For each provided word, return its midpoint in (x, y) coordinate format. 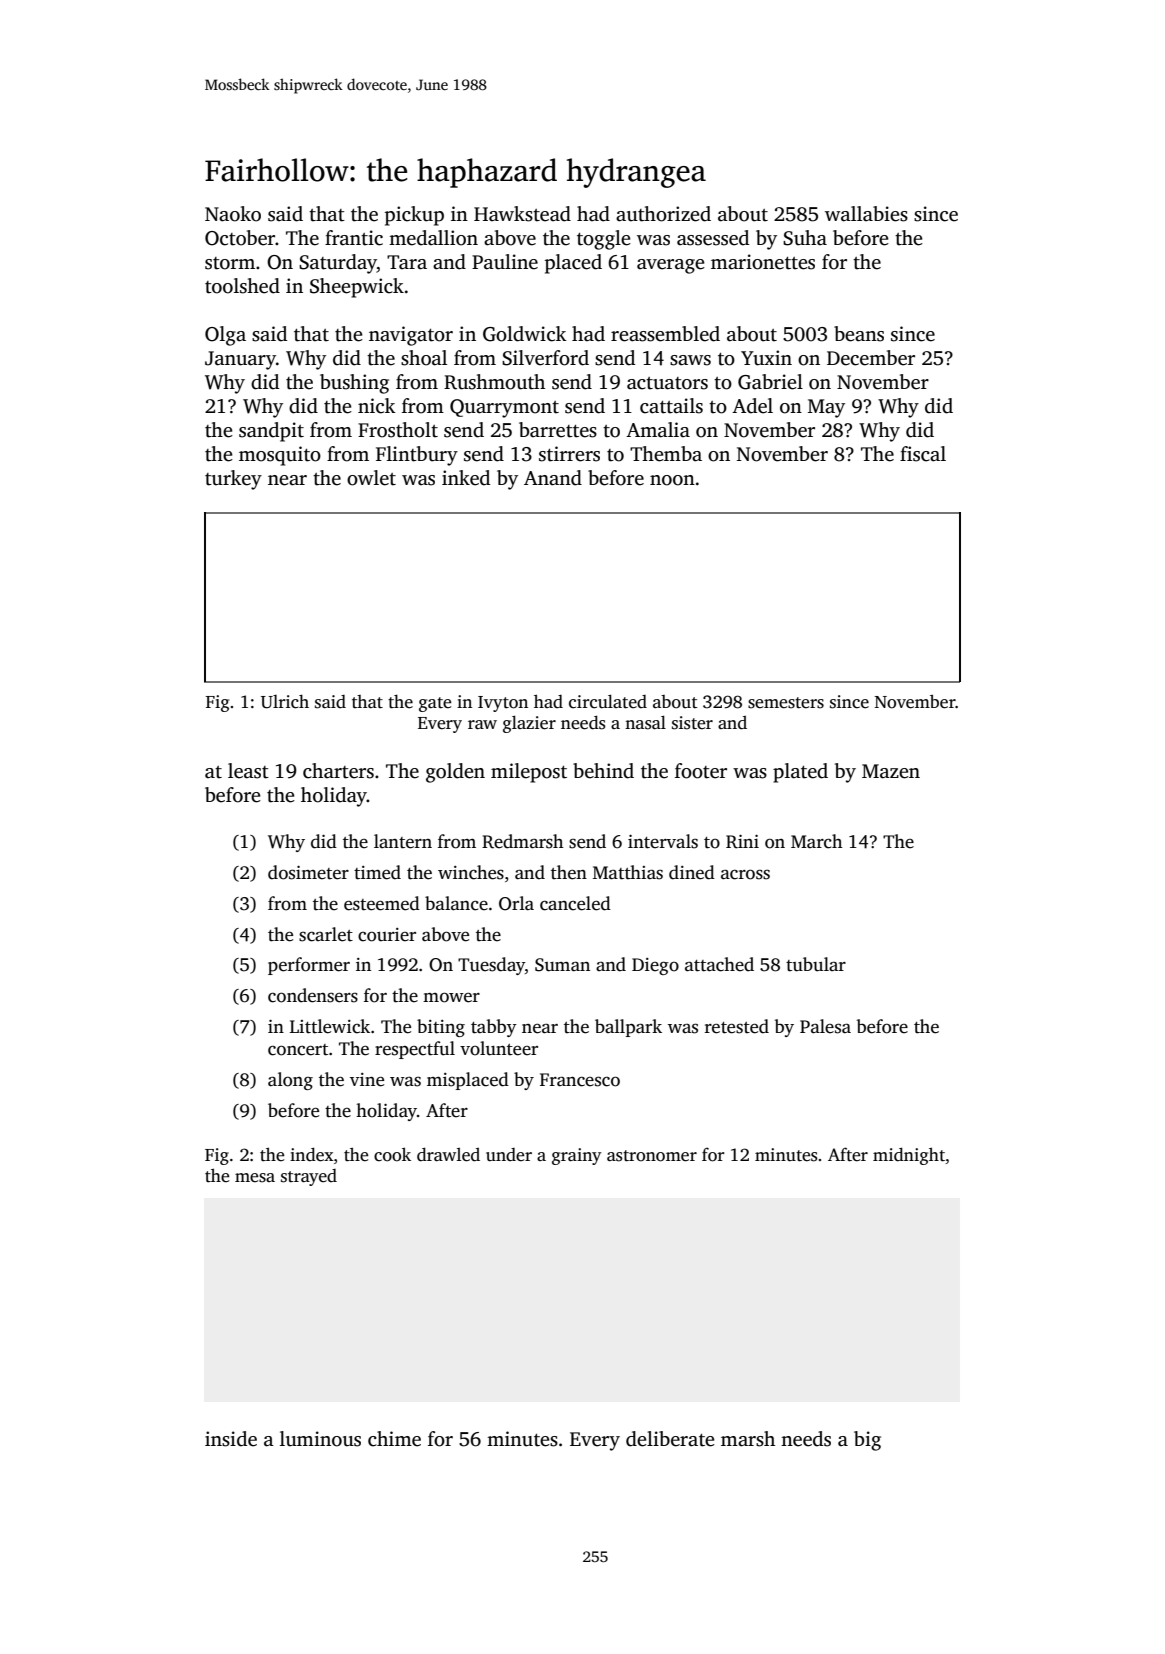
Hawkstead (522, 214)
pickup (414, 216)
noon (672, 480)
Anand (553, 478)
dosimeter (308, 872)
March (816, 841)
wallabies (866, 214)
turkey (233, 480)
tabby (494, 1028)
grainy (577, 1156)
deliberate (670, 1439)
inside (231, 1439)
